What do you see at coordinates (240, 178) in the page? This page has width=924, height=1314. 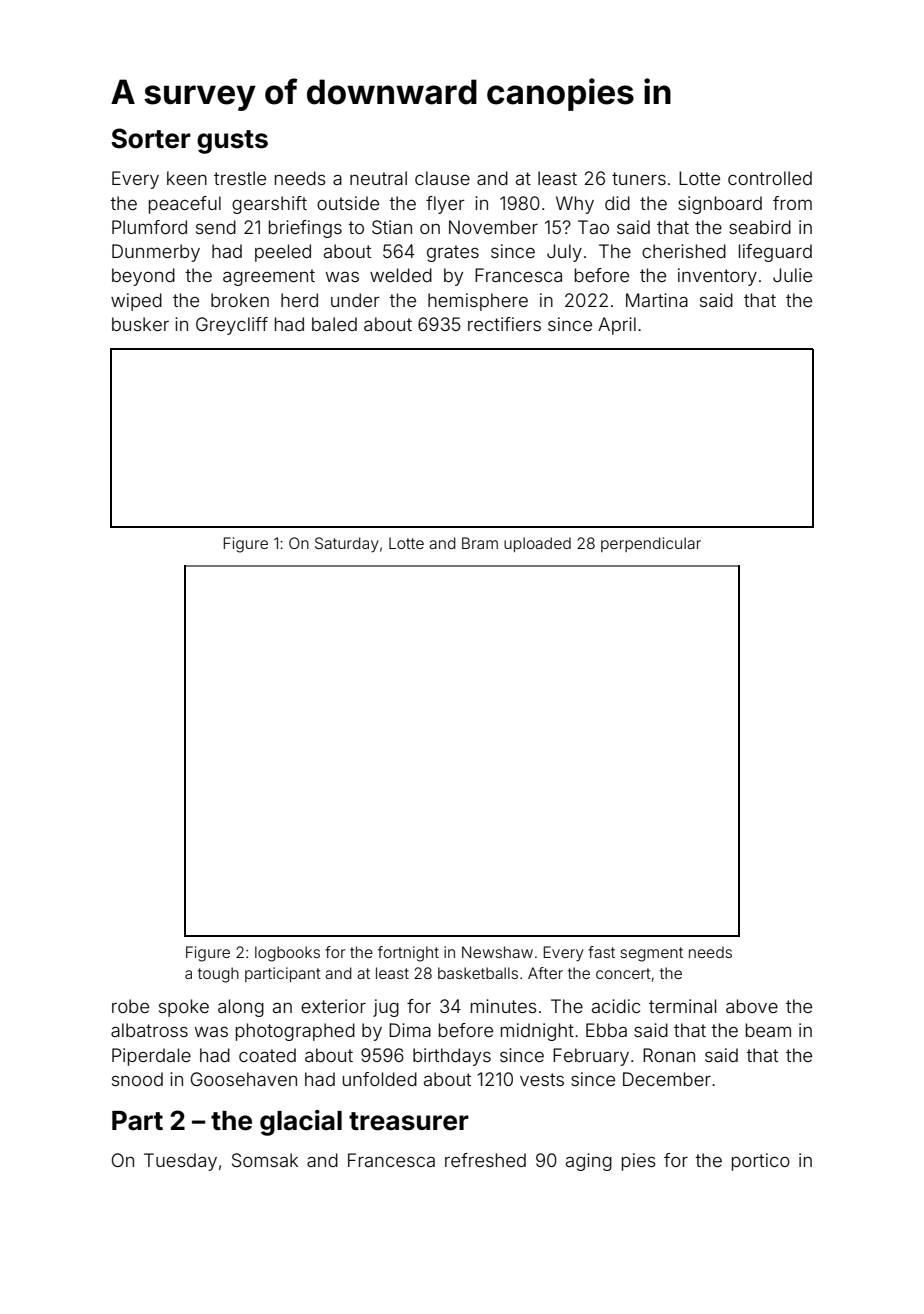 I see `trestle` at bounding box center [240, 178].
